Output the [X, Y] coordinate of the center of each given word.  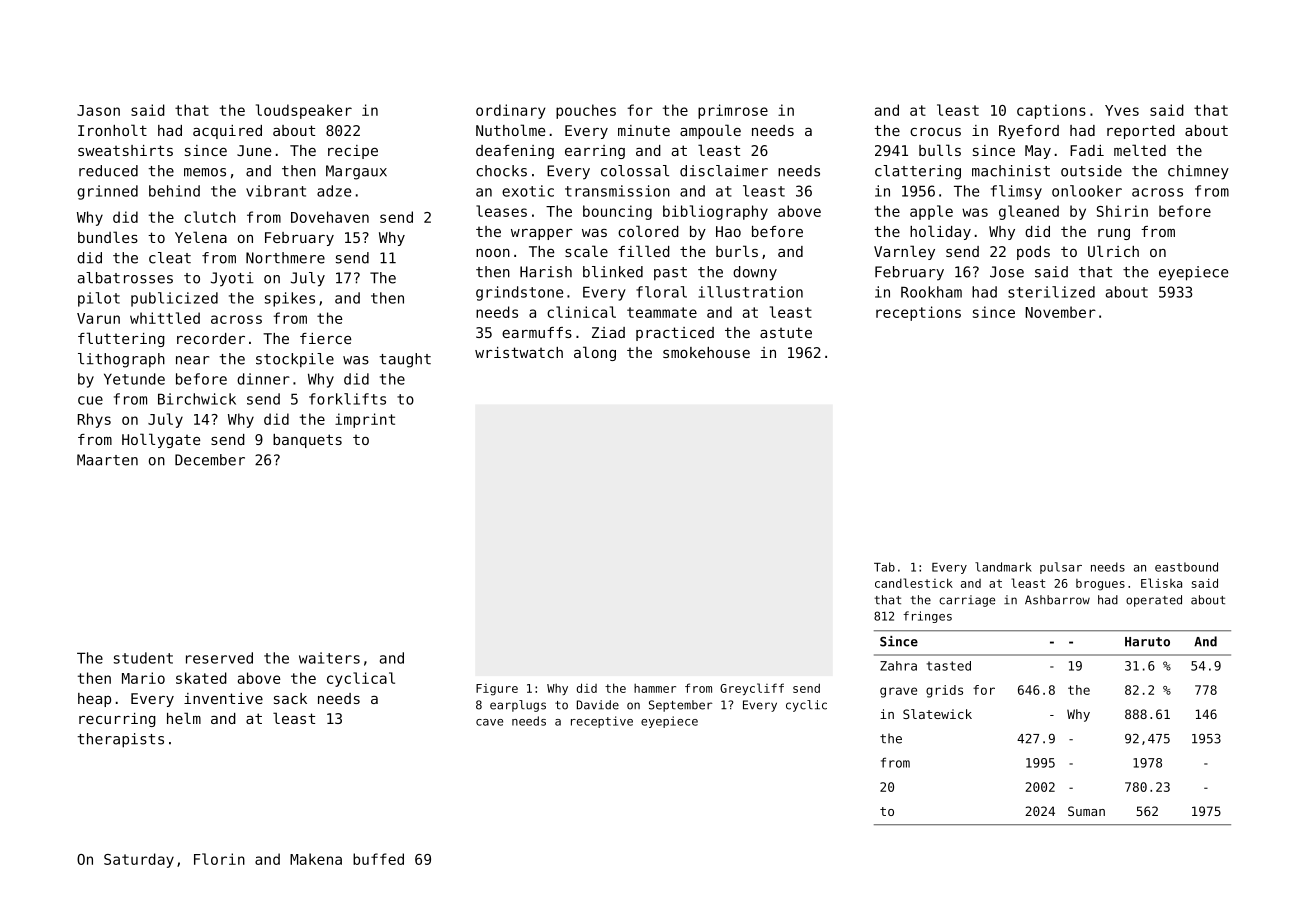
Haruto [1147, 642]
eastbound [1186, 567]
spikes [290, 299]
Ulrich [1113, 251]
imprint [365, 420]
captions [1051, 111]
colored [648, 231]
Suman [1086, 811]
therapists [120, 740]
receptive [602, 722]
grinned [107, 192]
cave [489, 722]
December [210, 460]
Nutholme [510, 130]
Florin [219, 859]
